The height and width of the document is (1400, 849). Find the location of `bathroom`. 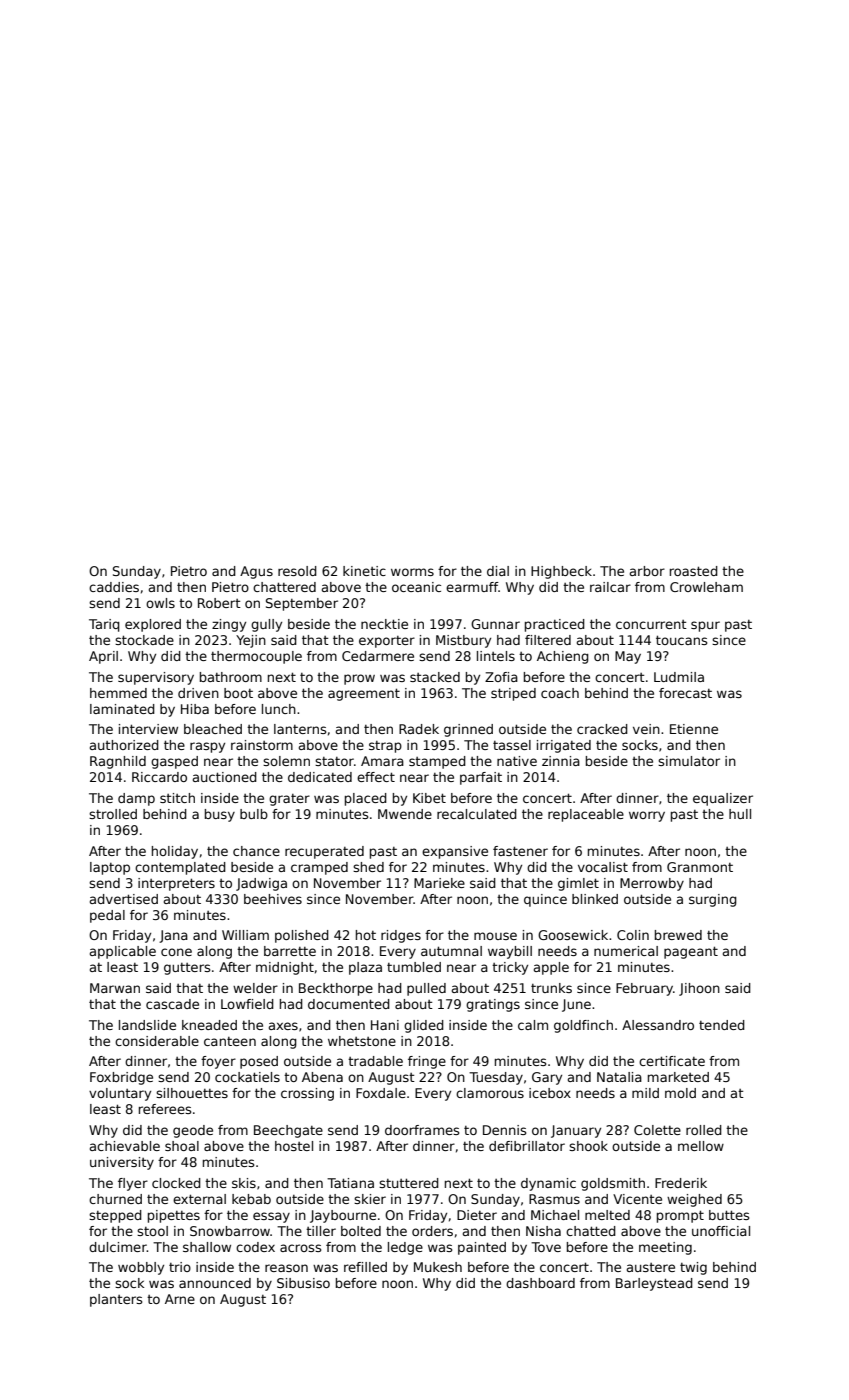

bathroom is located at coordinates (231, 677).
